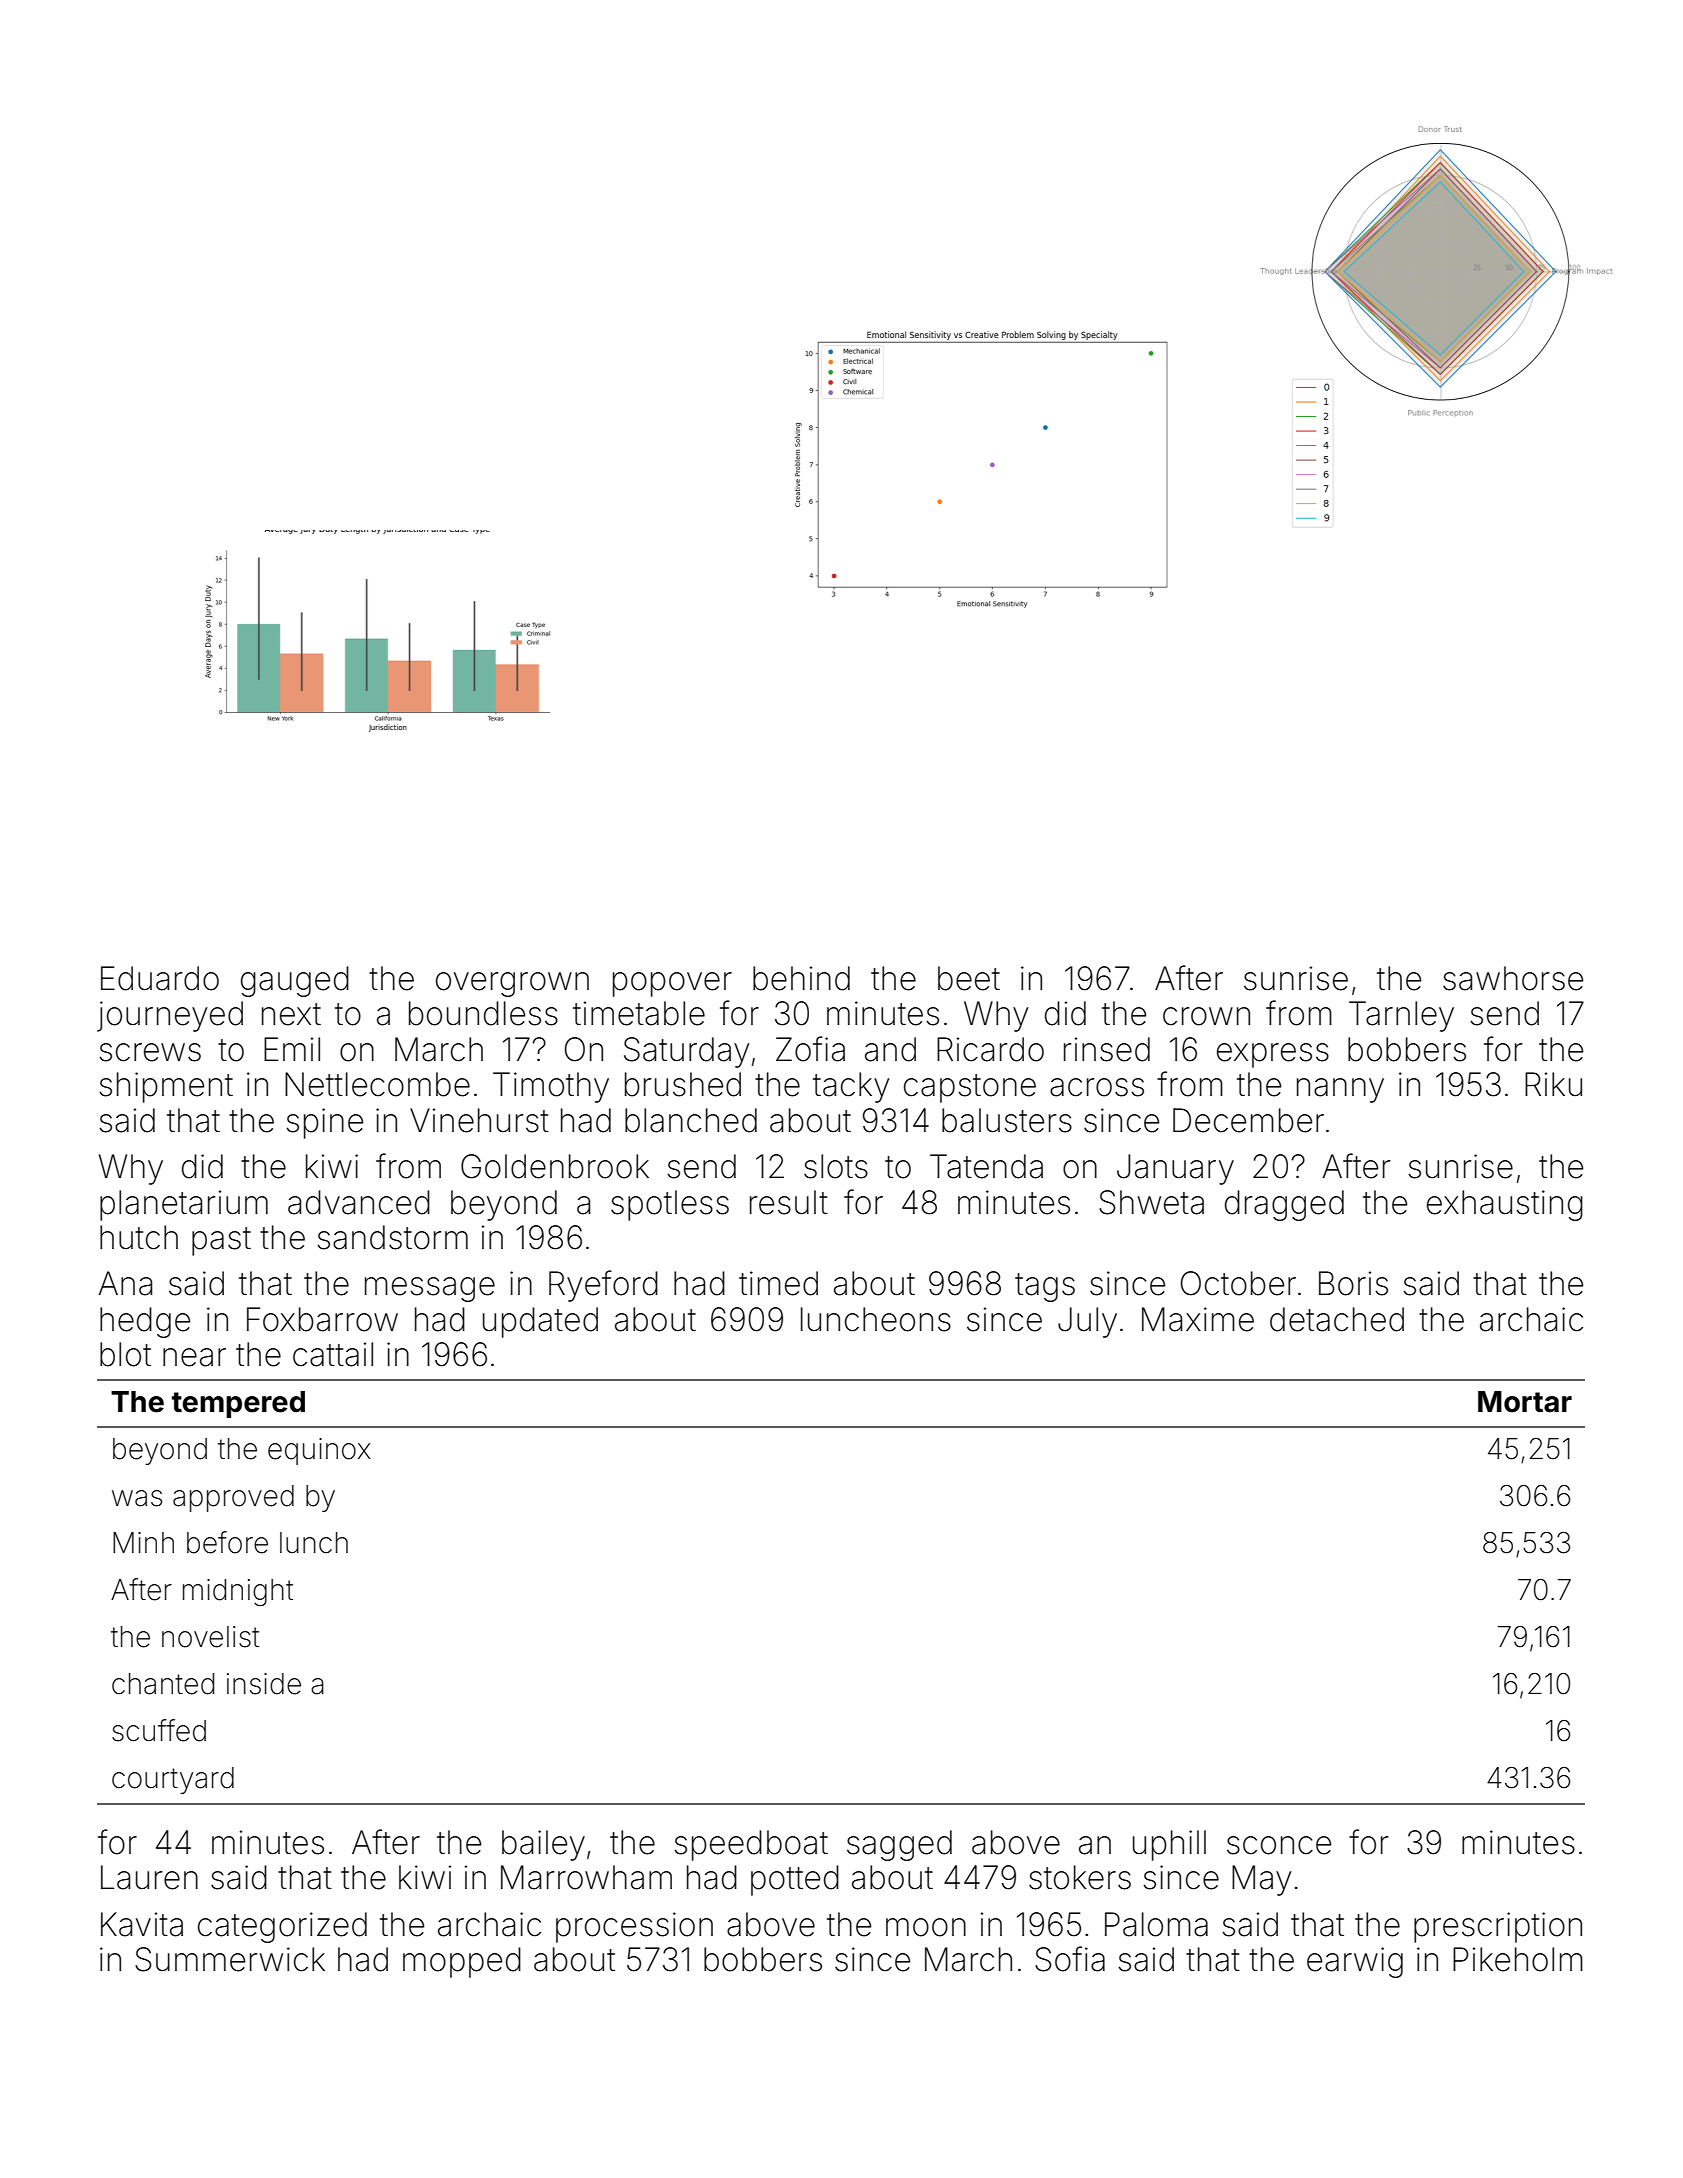  Describe the element at coordinates (1070, 1959) in the screenshot. I see `Sofia` at that location.
